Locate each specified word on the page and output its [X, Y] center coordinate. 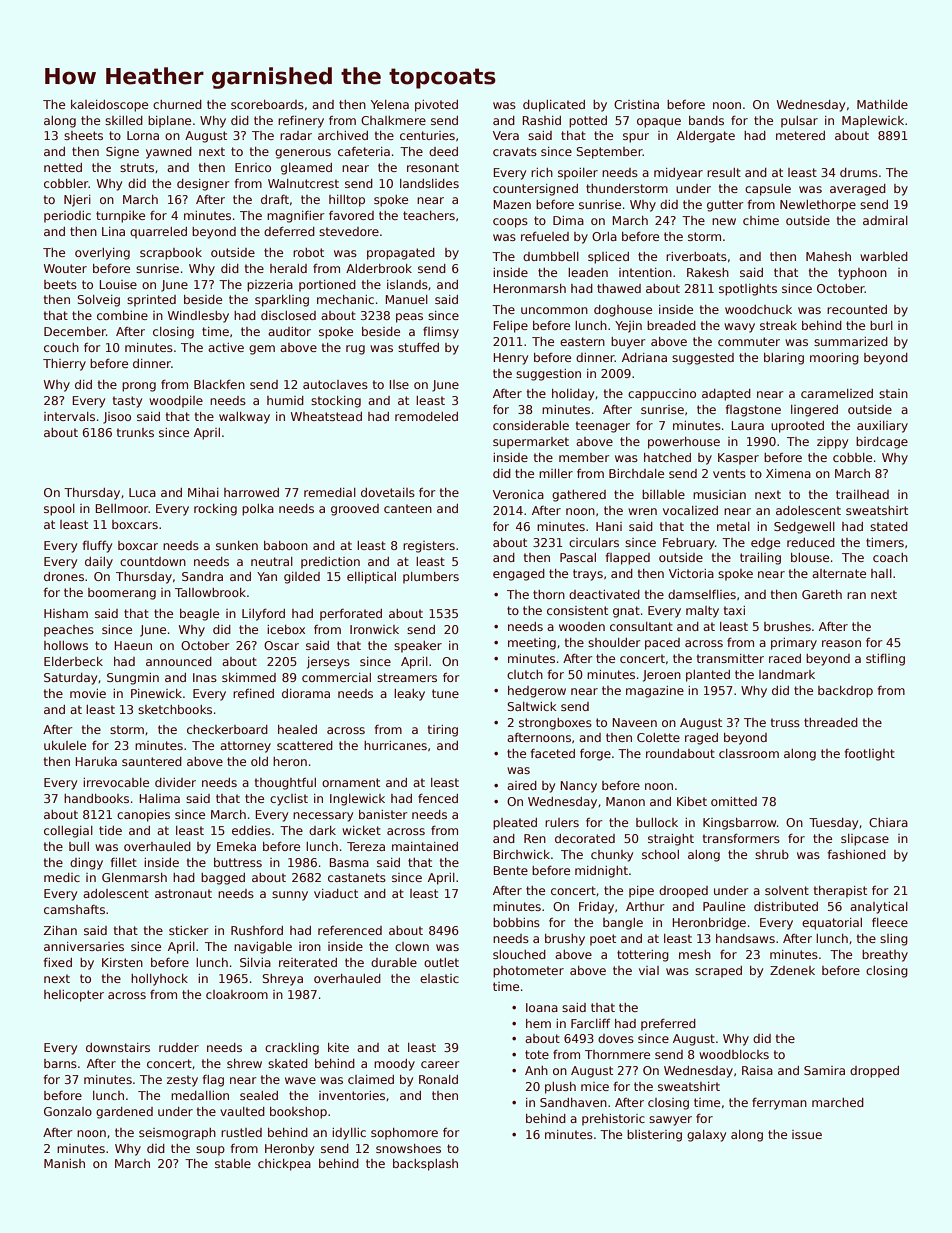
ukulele [65, 745]
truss [785, 722]
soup [210, 1151]
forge [595, 755]
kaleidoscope [109, 106]
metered [800, 135]
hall [881, 573]
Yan [267, 576]
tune [445, 693]
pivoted [436, 106]
